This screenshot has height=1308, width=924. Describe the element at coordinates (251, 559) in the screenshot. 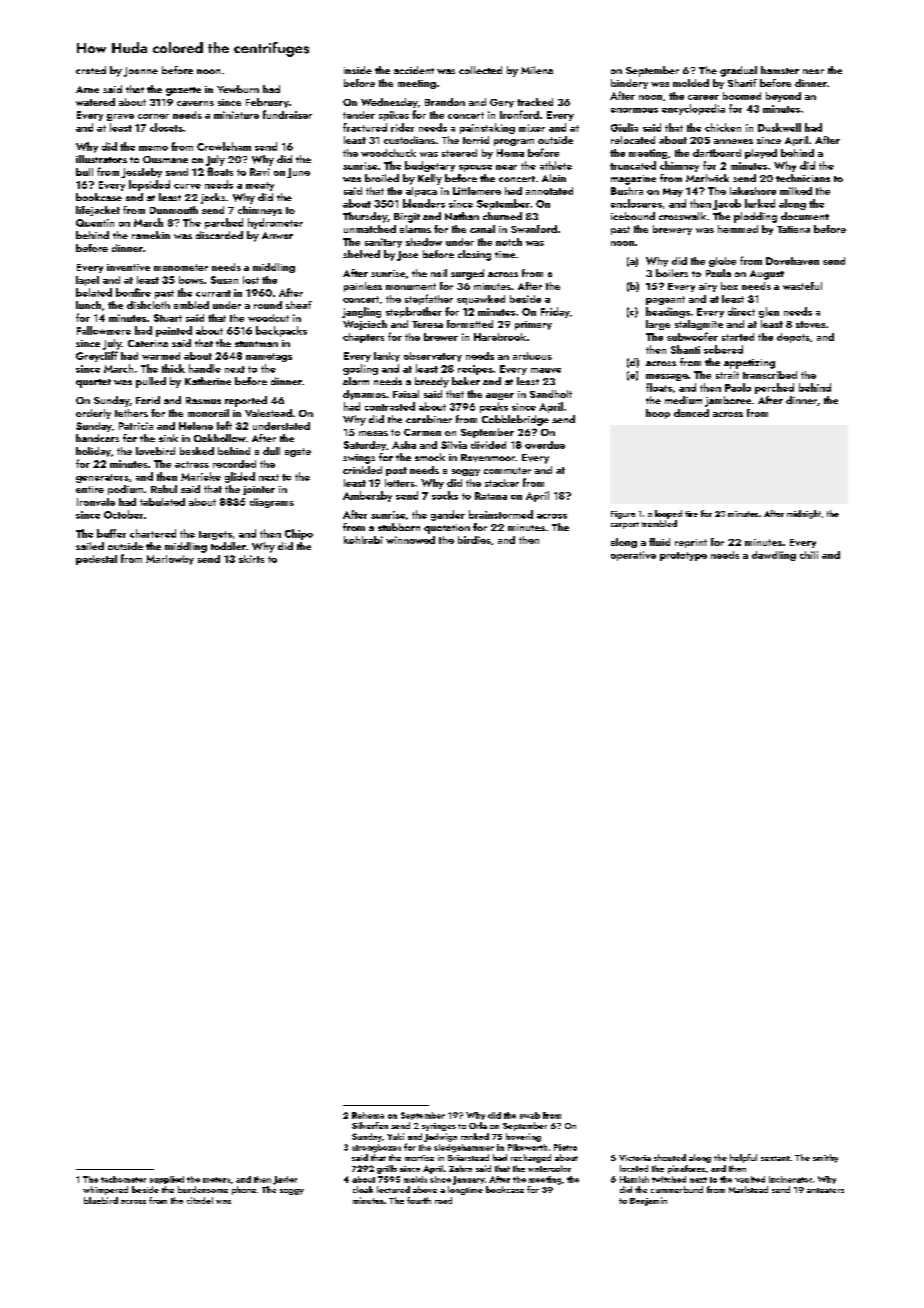

I see `skirts` at that location.
